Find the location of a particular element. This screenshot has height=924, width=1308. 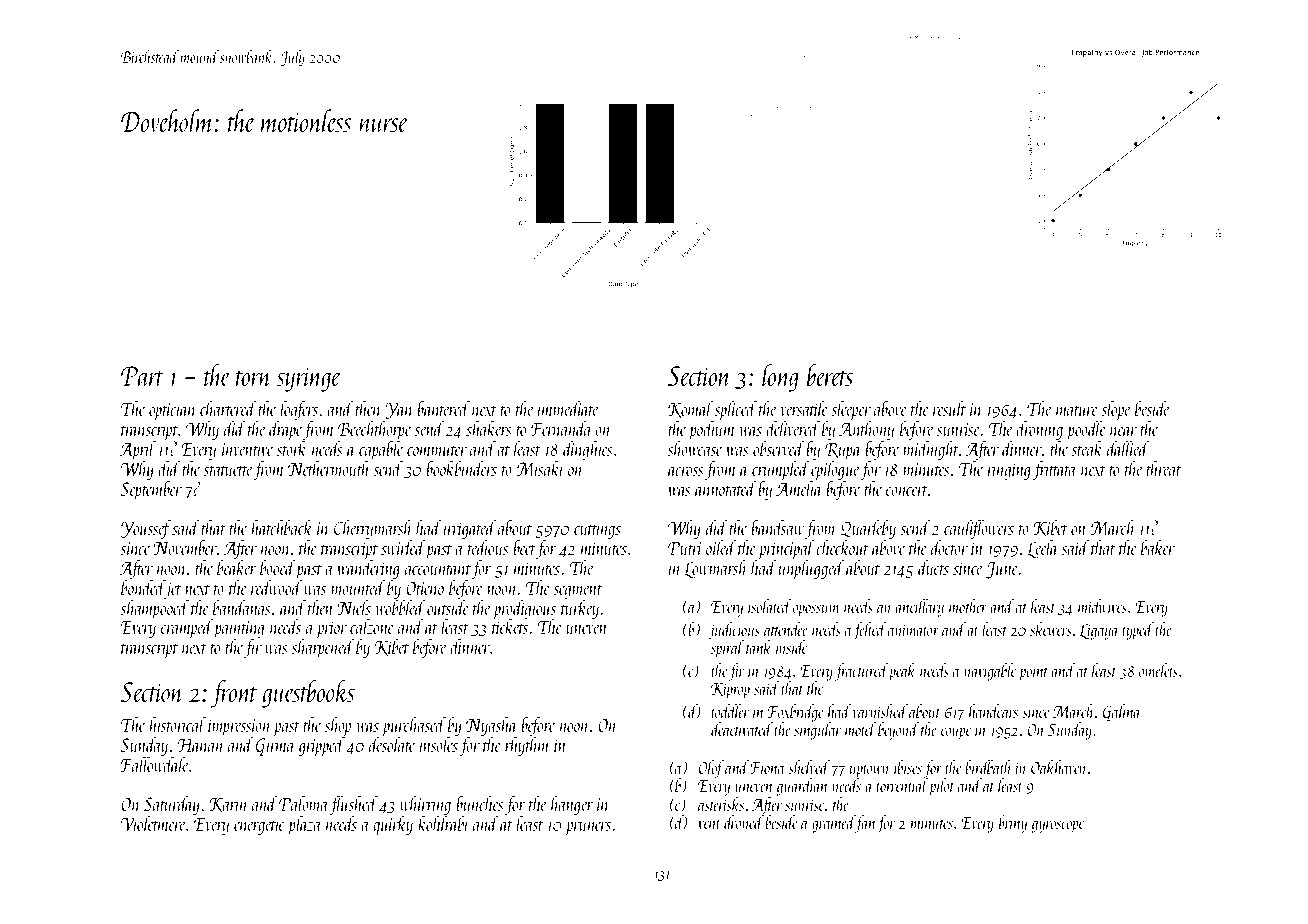

painting is located at coordinates (239, 629).
